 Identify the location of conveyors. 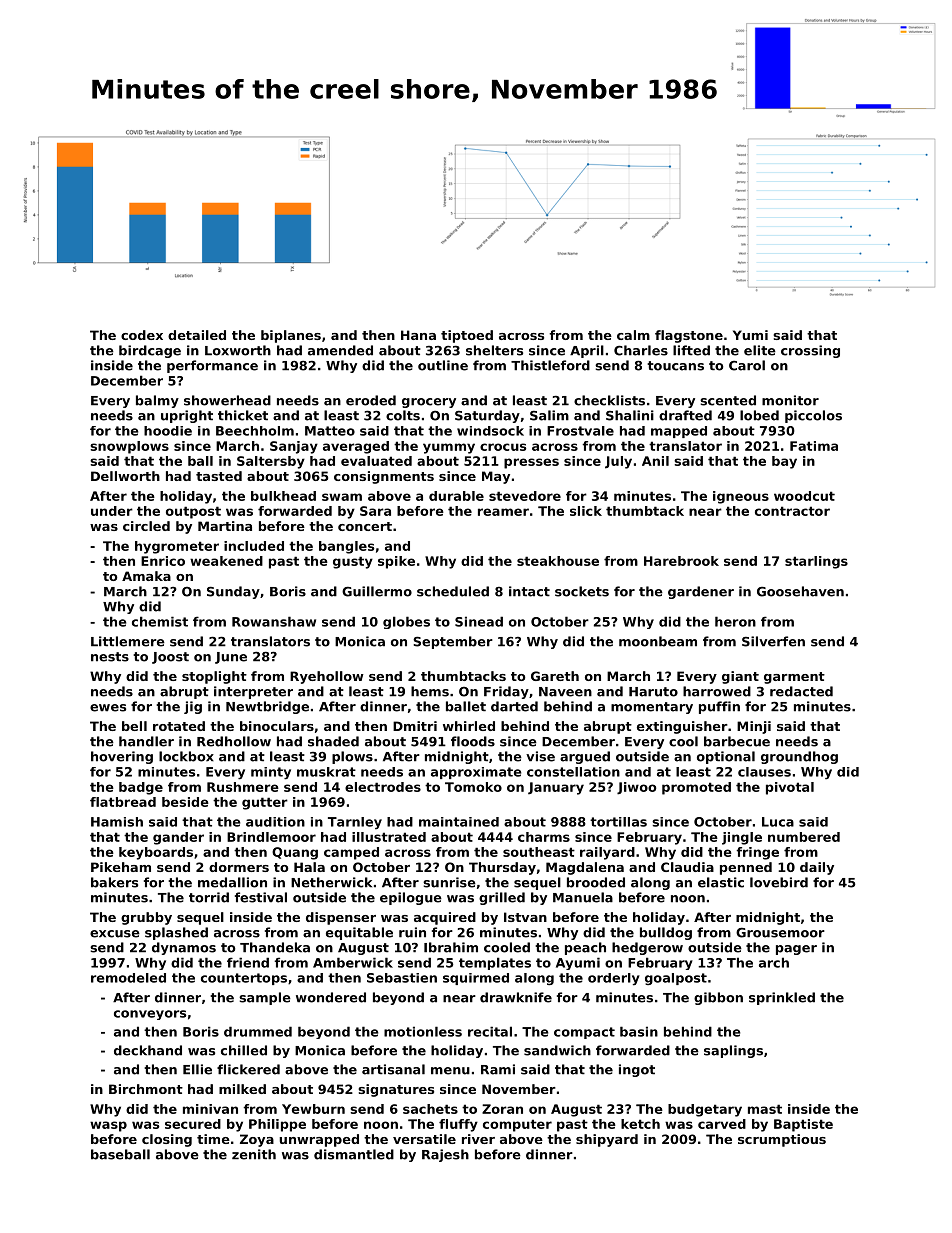
(150, 1015).
